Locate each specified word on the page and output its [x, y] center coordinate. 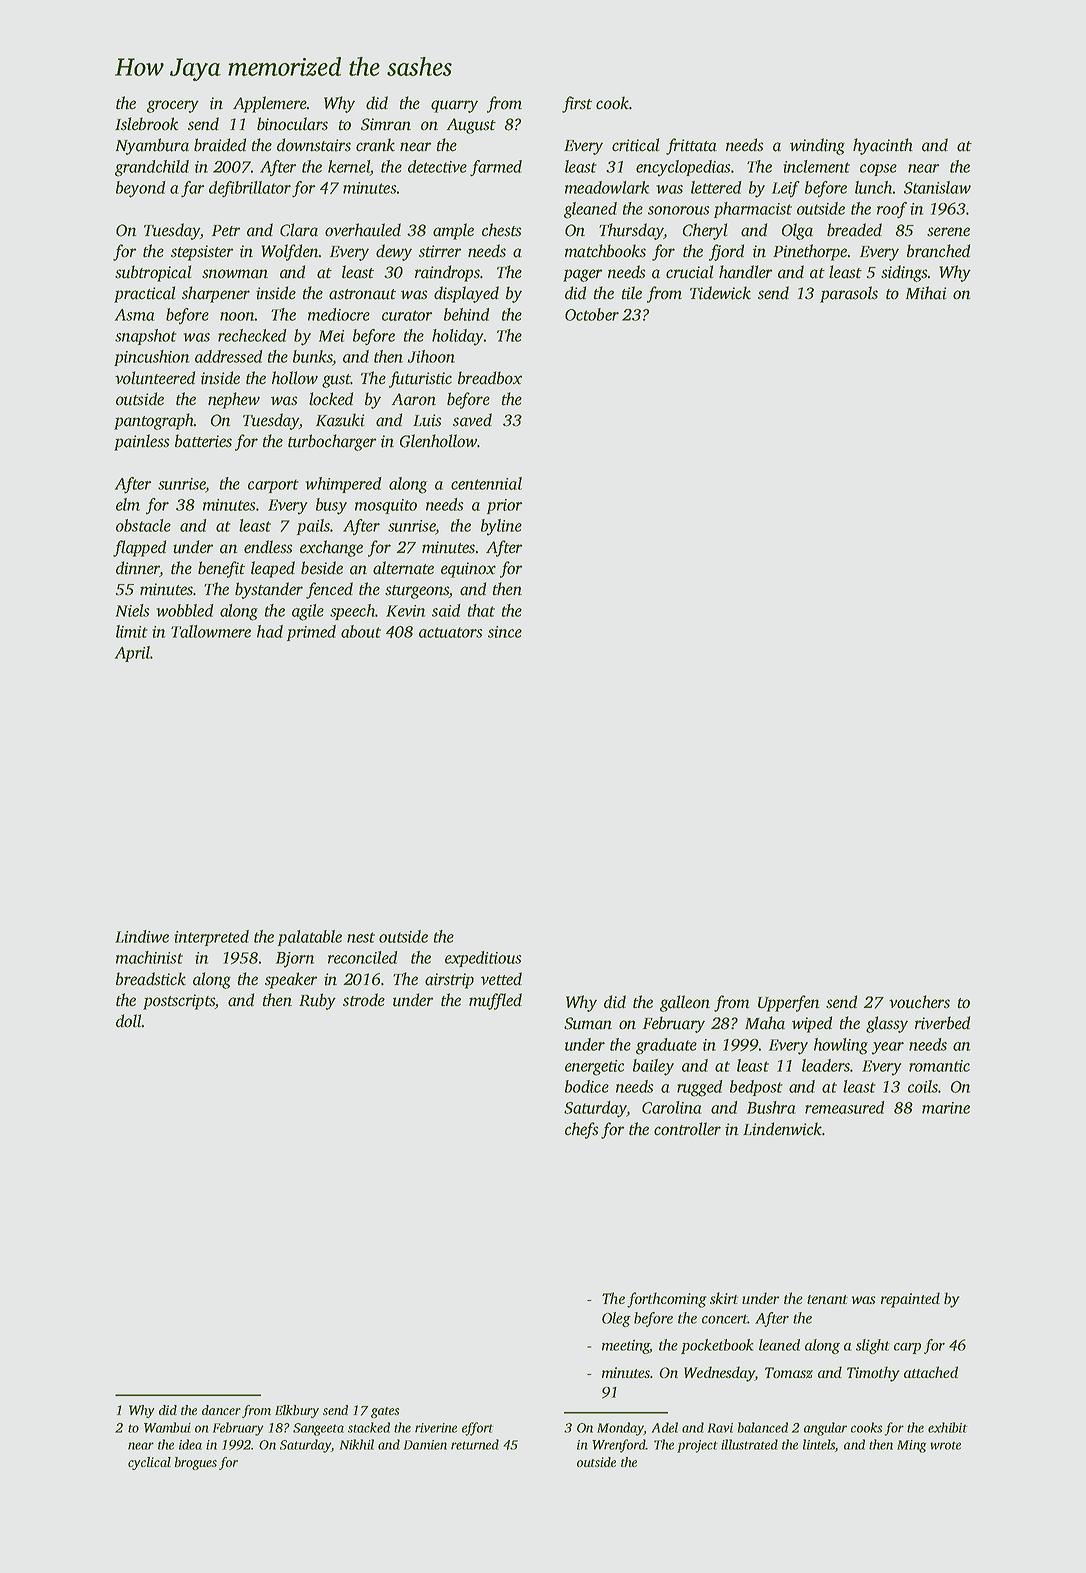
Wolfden [290, 252]
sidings [904, 273]
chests [501, 230]
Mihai [926, 293]
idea [190, 1444]
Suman [588, 1023]
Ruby [317, 1001]
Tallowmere [211, 631]
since [505, 632]
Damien [425, 1445]
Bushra [771, 1107]
